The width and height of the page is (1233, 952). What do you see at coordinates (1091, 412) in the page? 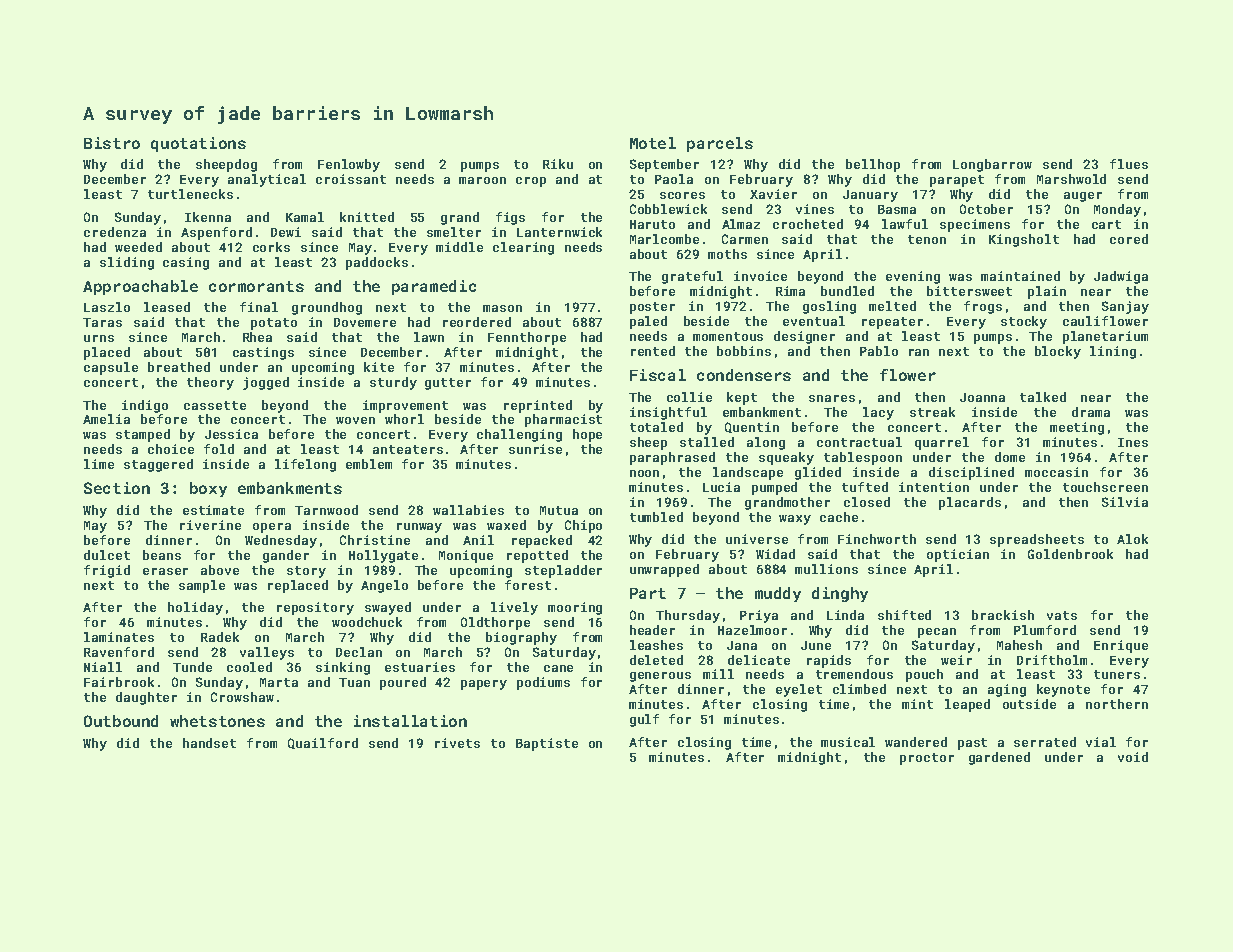
I see `drama` at bounding box center [1091, 412].
